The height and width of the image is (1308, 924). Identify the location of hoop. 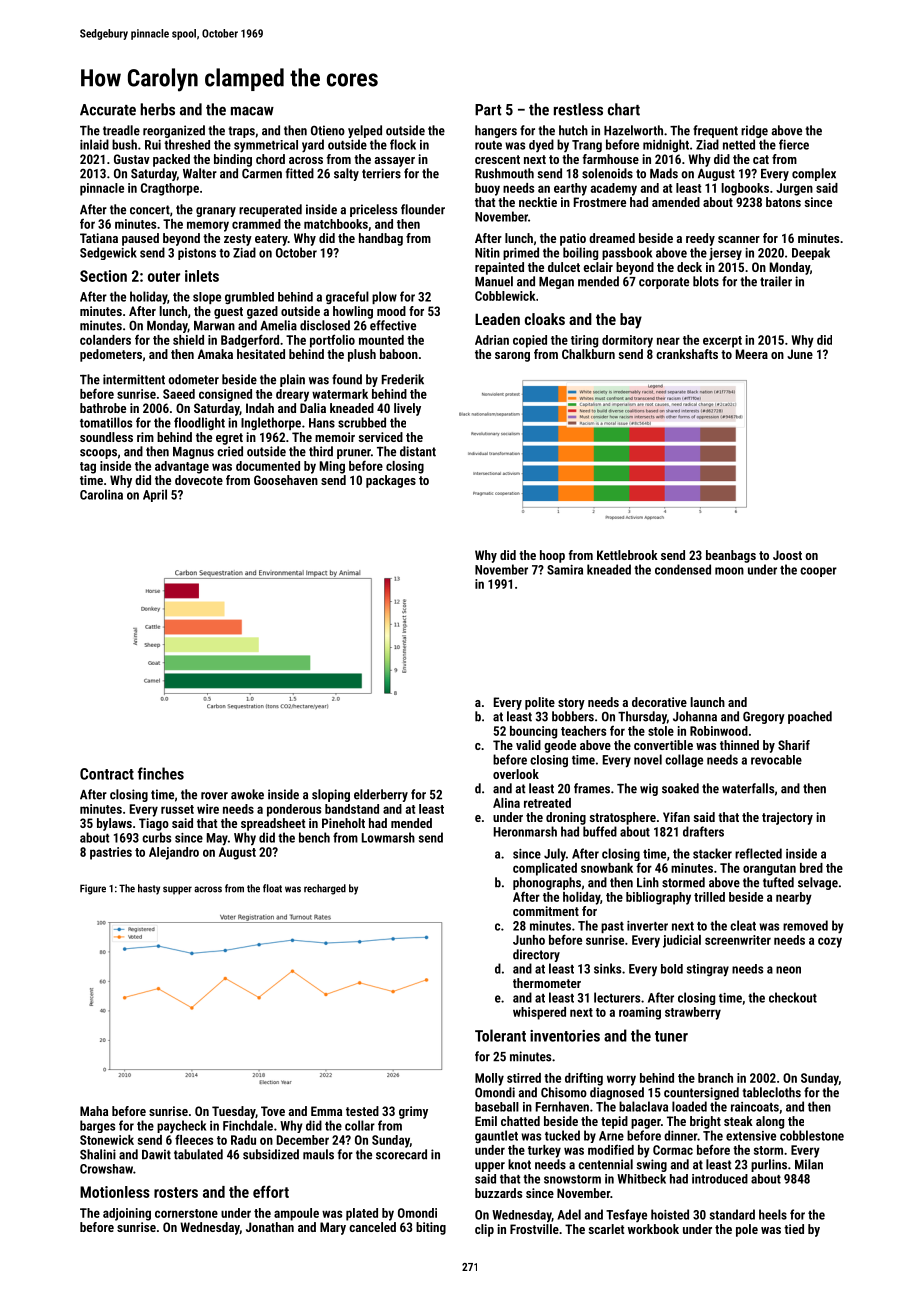
(552, 556).
